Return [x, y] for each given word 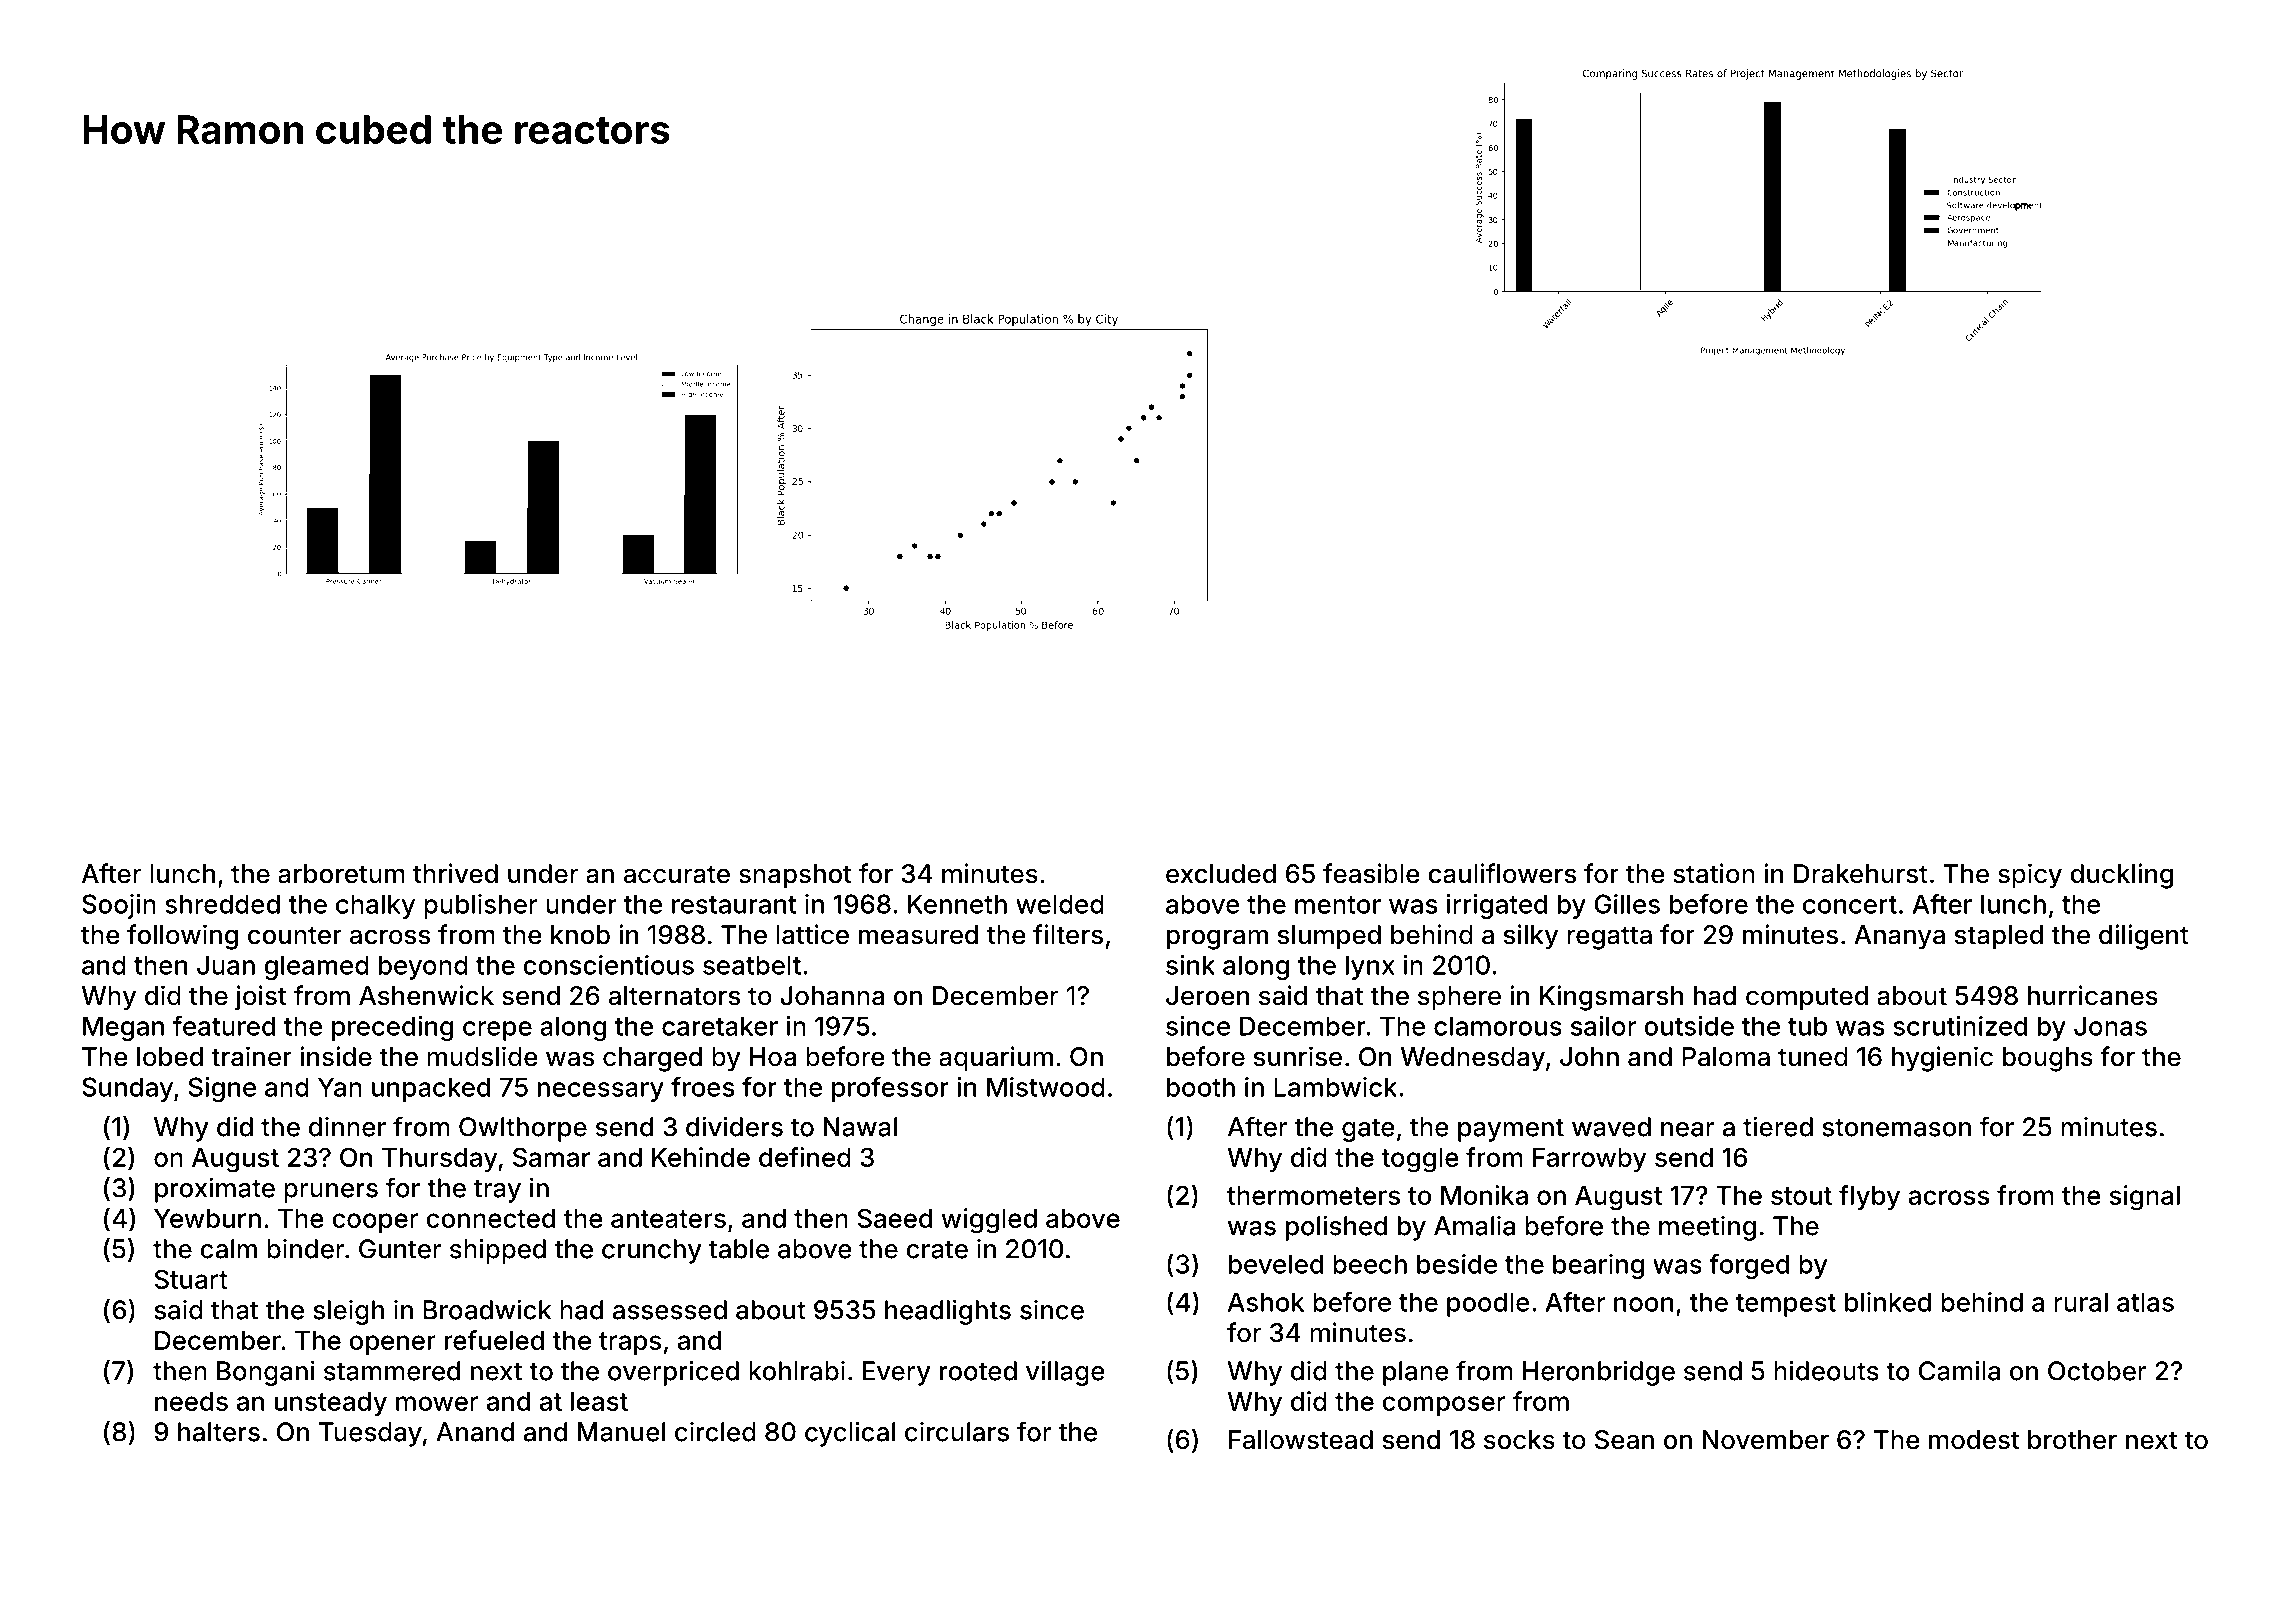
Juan [226, 965]
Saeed [894, 1218]
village [1065, 1373]
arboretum [341, 874]
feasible [1371, 873]
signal [2145, 1198]
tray [497, 1191]
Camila [1959, 1370]
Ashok [1266, 1302]
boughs [2048, 1059]
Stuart [191, 1279]
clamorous [1498, 1026]
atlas [2145, 1302]
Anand [475, 1432]
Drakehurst [1861, 874]
